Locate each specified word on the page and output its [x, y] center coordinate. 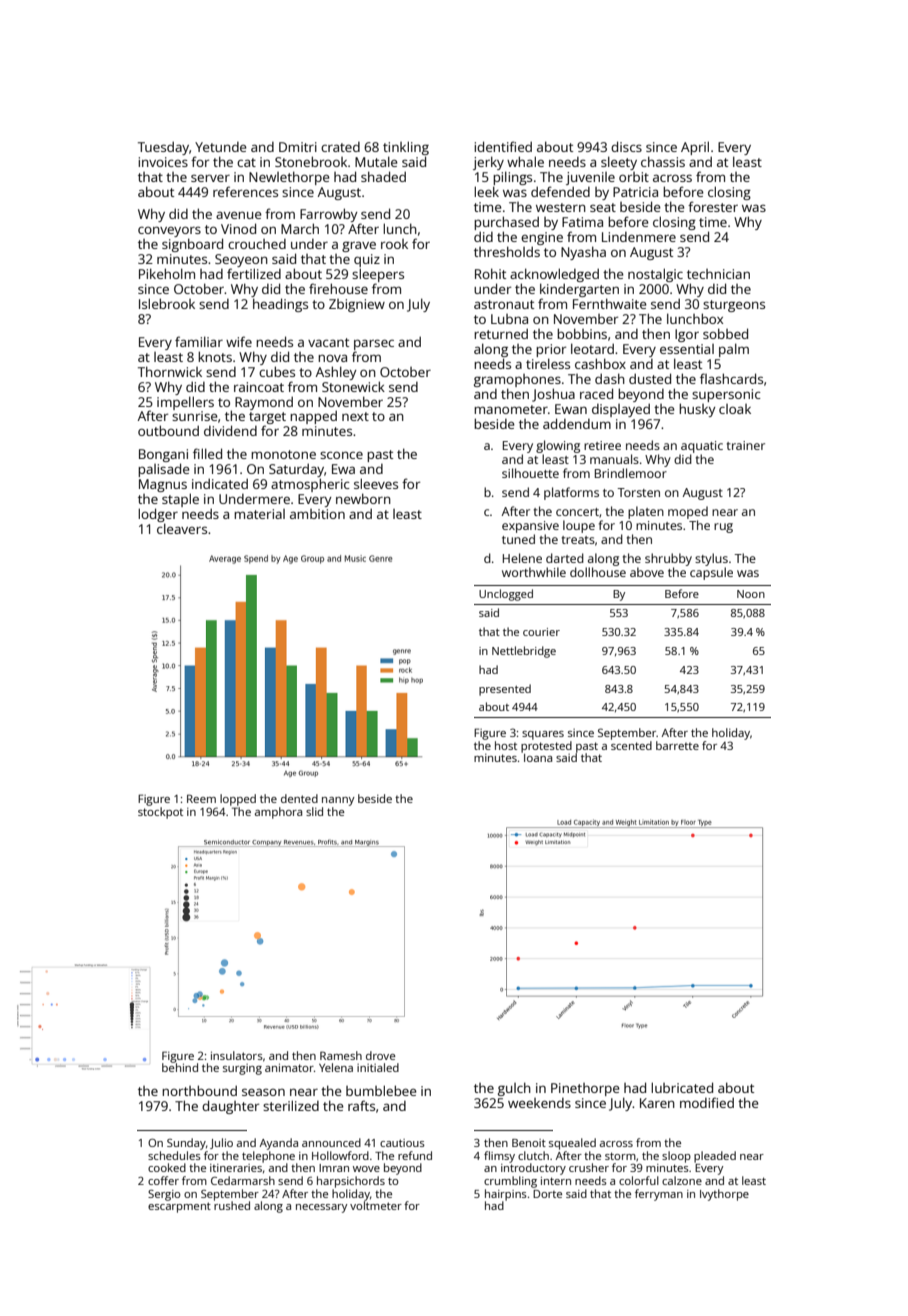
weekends [539, 1103]
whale [525, 161]
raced [596, 393]
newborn [363, 498]
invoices [163, 162]
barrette [677, 745]
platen [646, 512]
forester [713, 206]
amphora [278, 813]
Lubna [509, 319]
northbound [199, 1090]
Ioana [538, 758]
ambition [317, 514]
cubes [277, 371]
